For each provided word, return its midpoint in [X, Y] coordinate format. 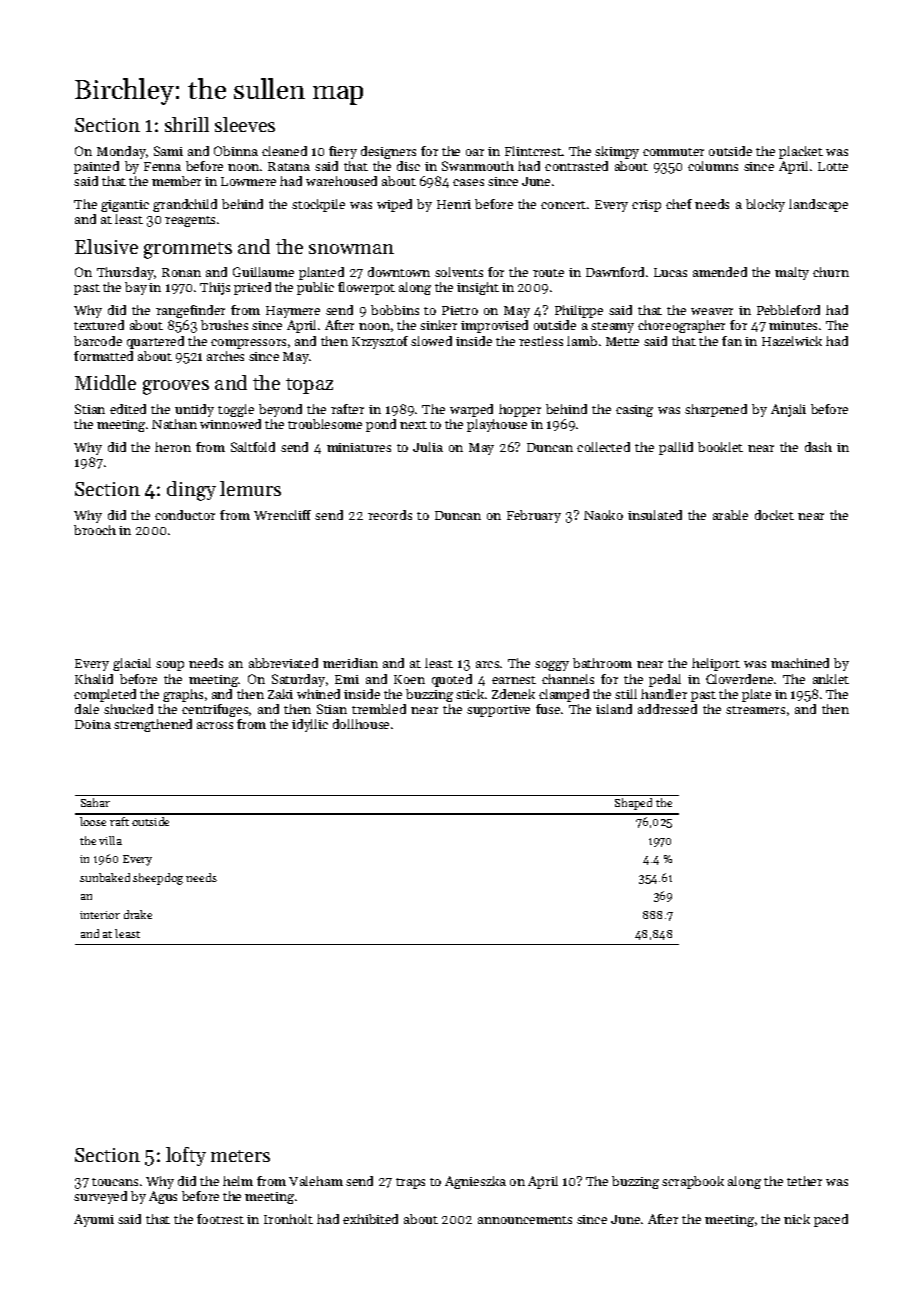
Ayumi [94, 1220]
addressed [667, 709]
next [413, 425]
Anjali [788, 410]
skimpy [617, 152]
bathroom [602, 663]
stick [470, 694]
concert [563, 205]
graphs [183, 695]
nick [797, 1219]
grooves [176, 387]
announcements [525, 1220]
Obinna [236, 151]
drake [138, 914]
